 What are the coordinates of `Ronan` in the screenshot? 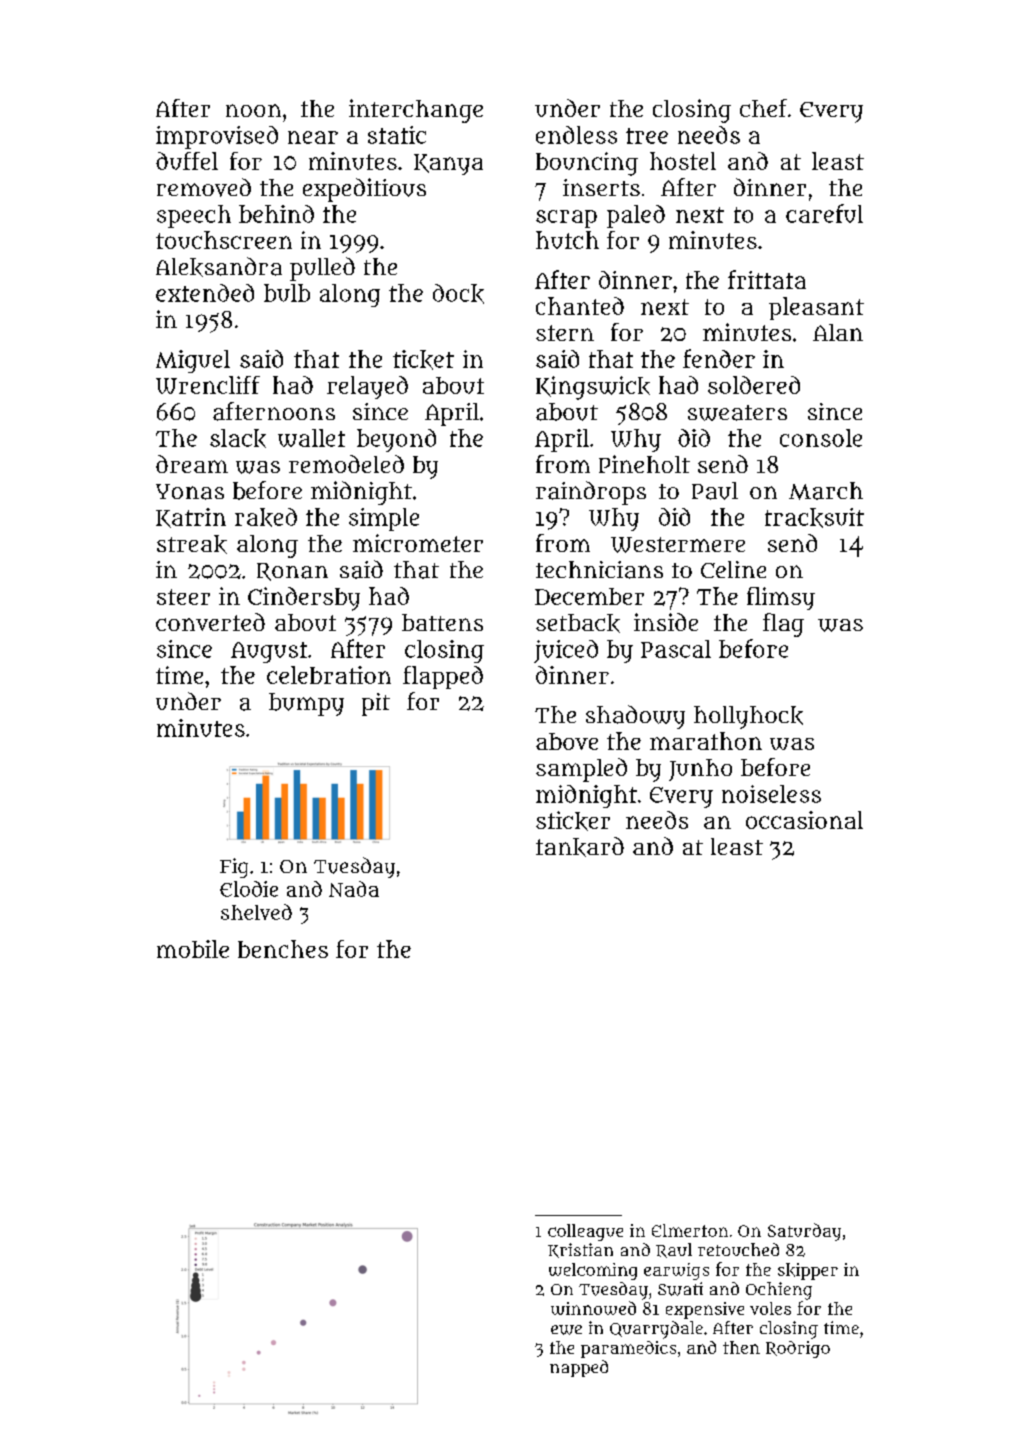 It's located at (292, 572).
